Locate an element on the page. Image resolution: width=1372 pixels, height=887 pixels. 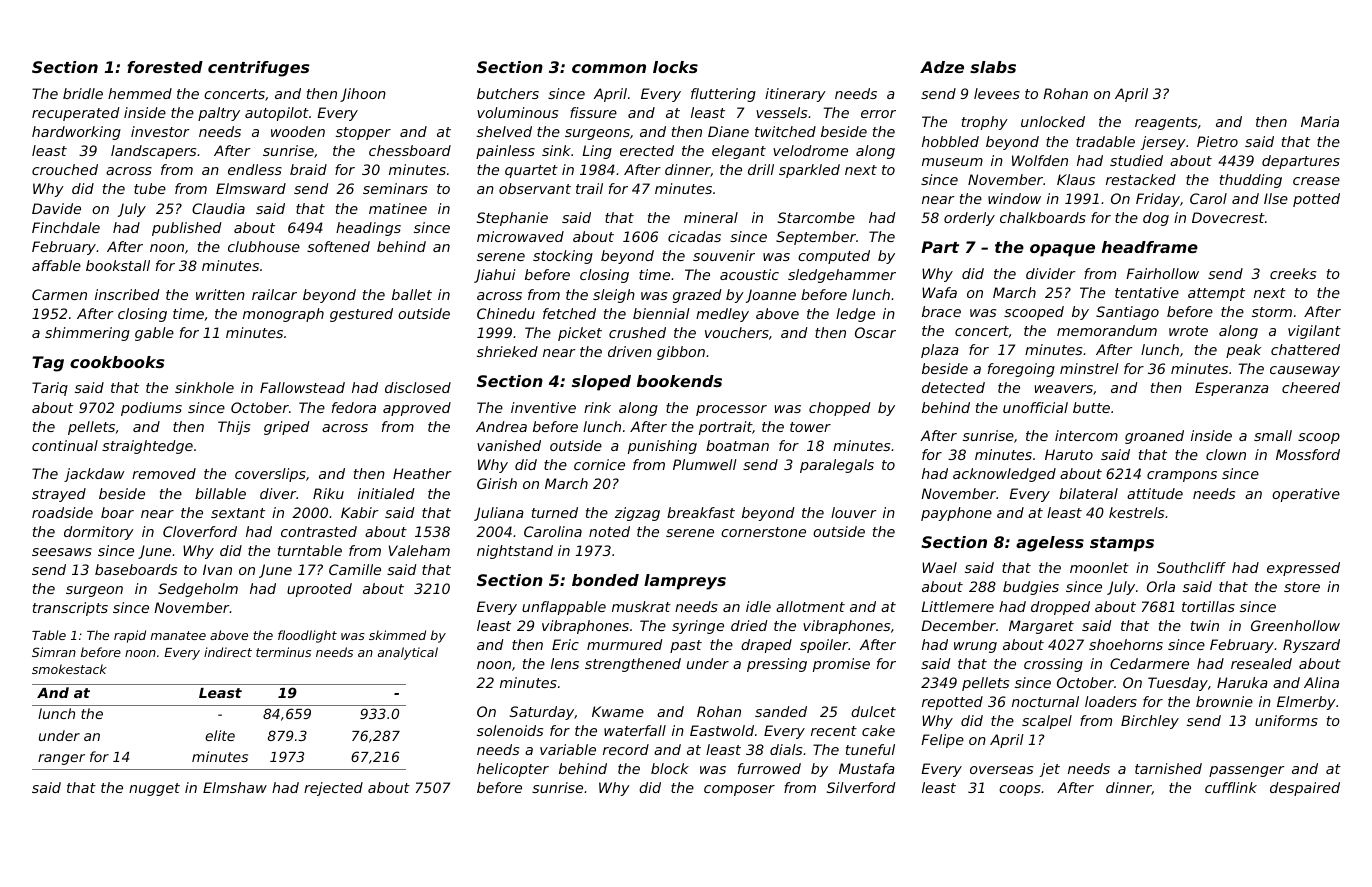
rejected is located at coordinates (333, 789).
